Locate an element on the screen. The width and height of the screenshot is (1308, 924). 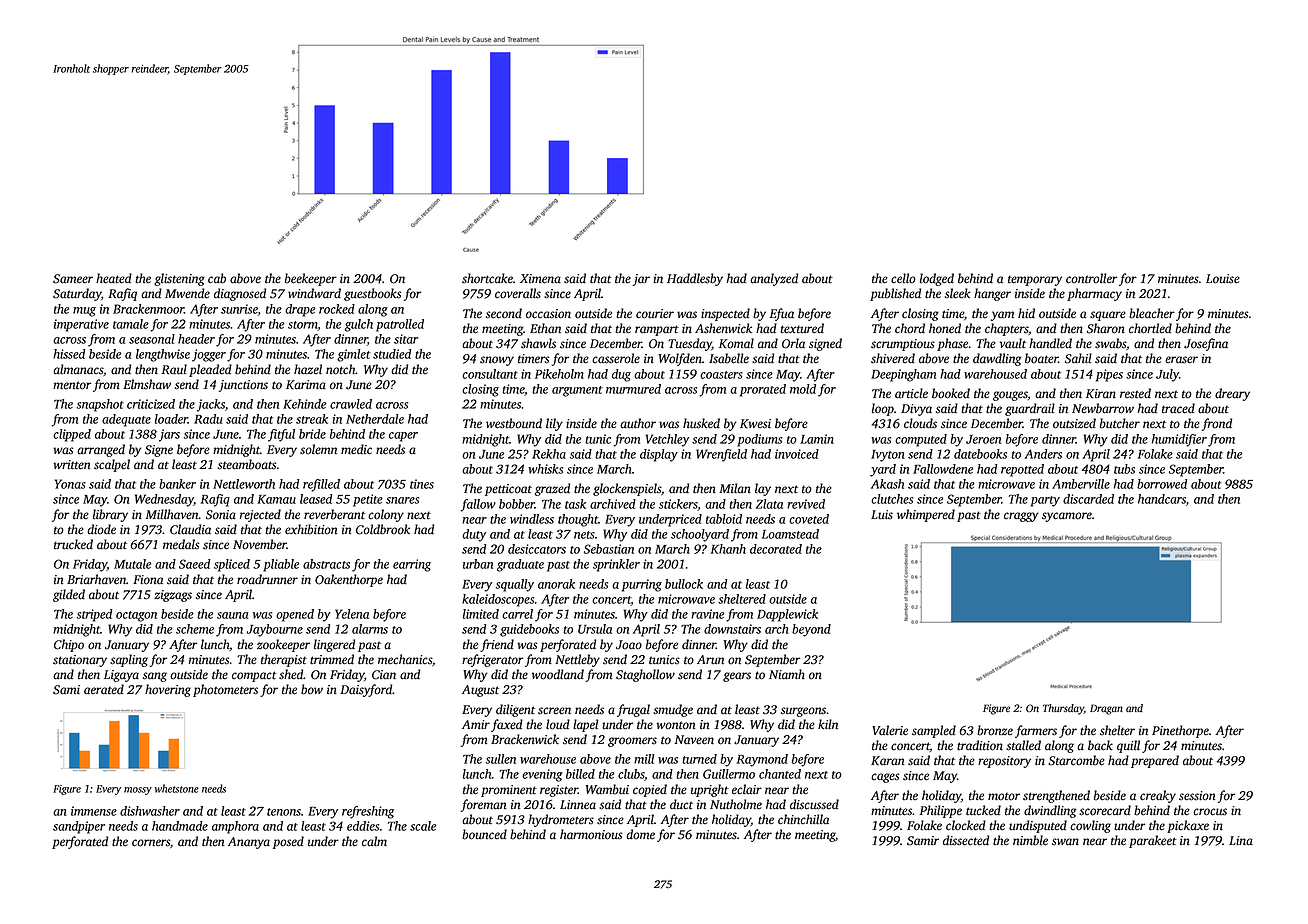
Arun is located at coordinates (710, 659).
